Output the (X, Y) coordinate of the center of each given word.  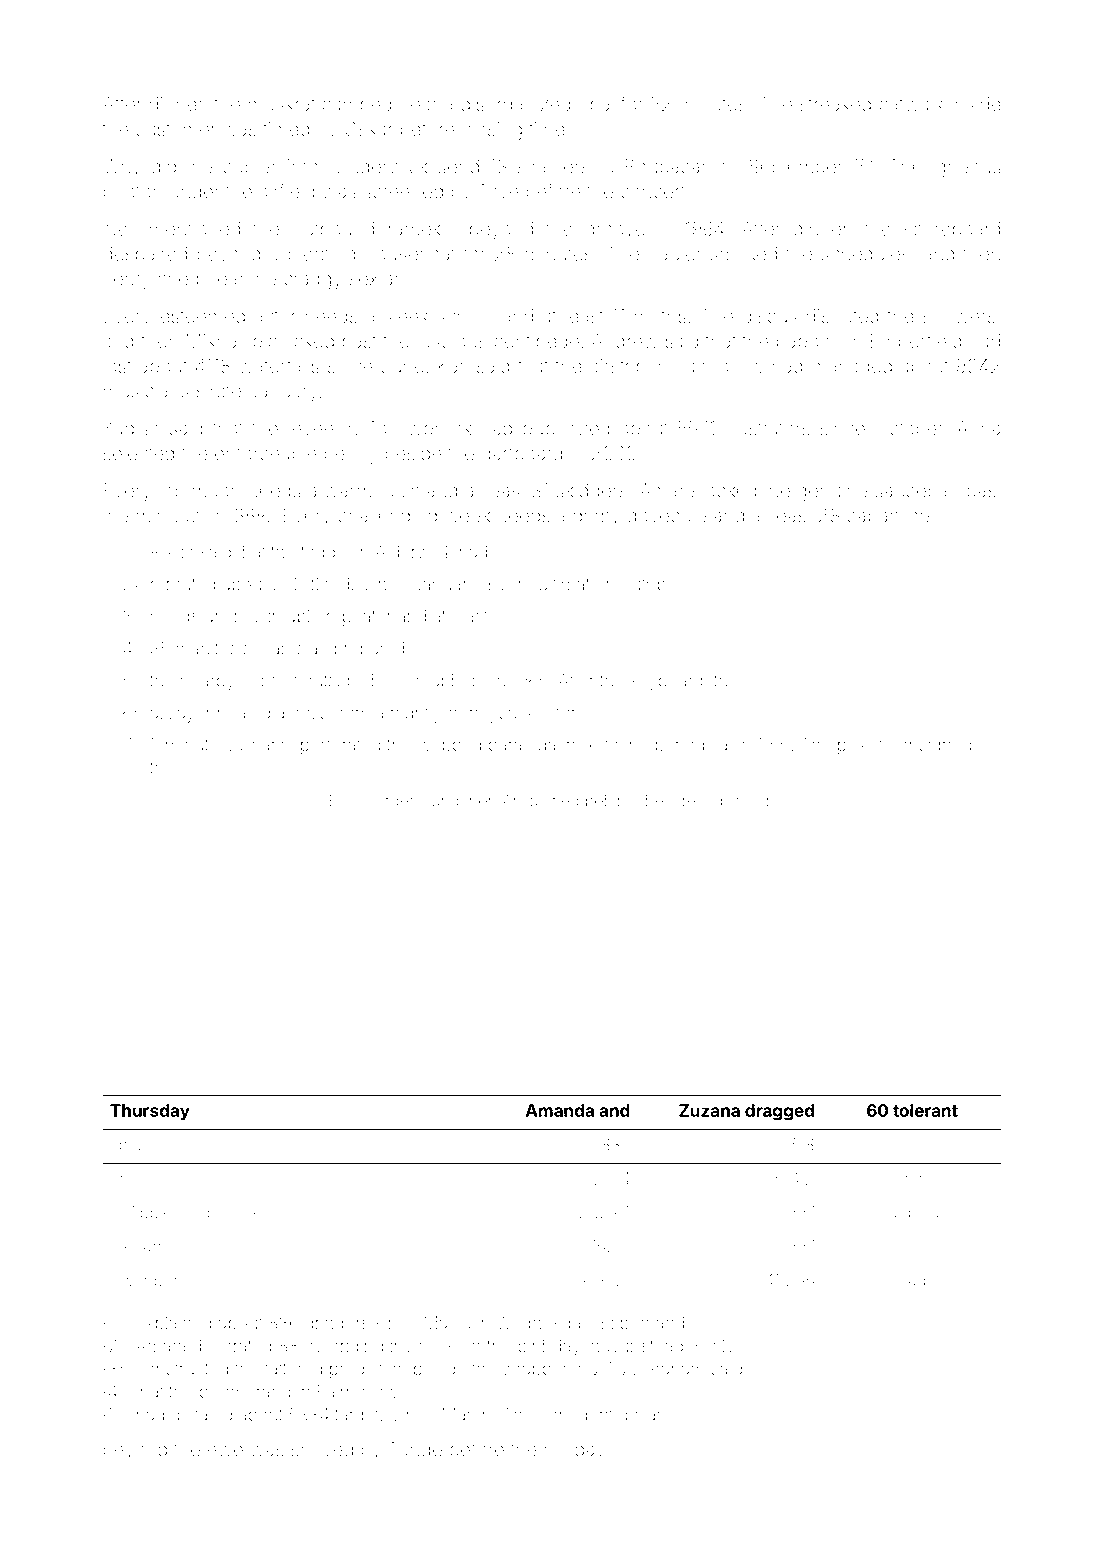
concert (653, 193)
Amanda (560, 1110)
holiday (575, 1451)
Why (122, 168)
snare (912, 1180)
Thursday (150, 1112)
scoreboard (952, 229)
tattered (293, 1369)
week (467, 516)
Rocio (172, 552)
